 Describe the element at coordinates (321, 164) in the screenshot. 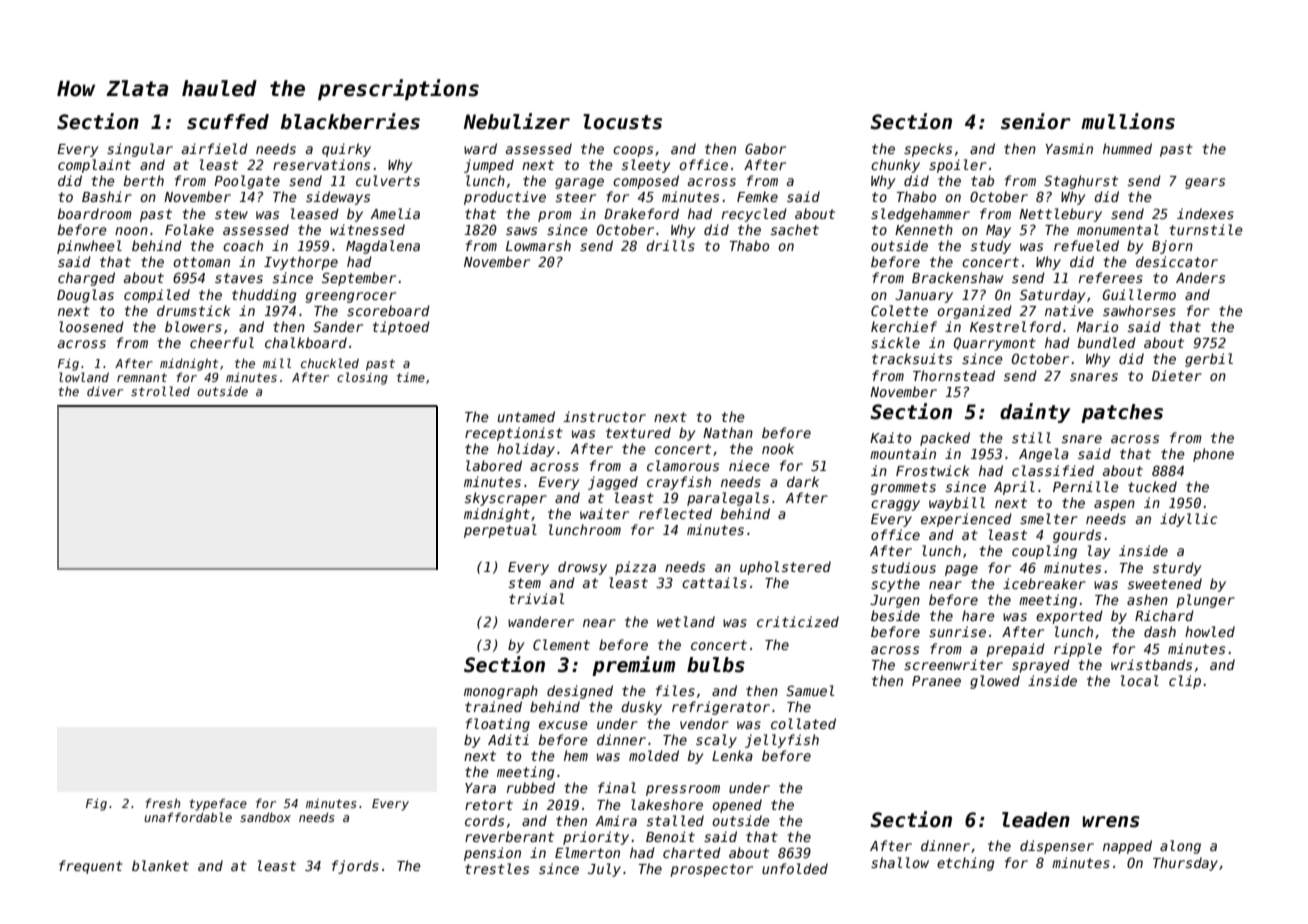

I see `reservations` at that location.
